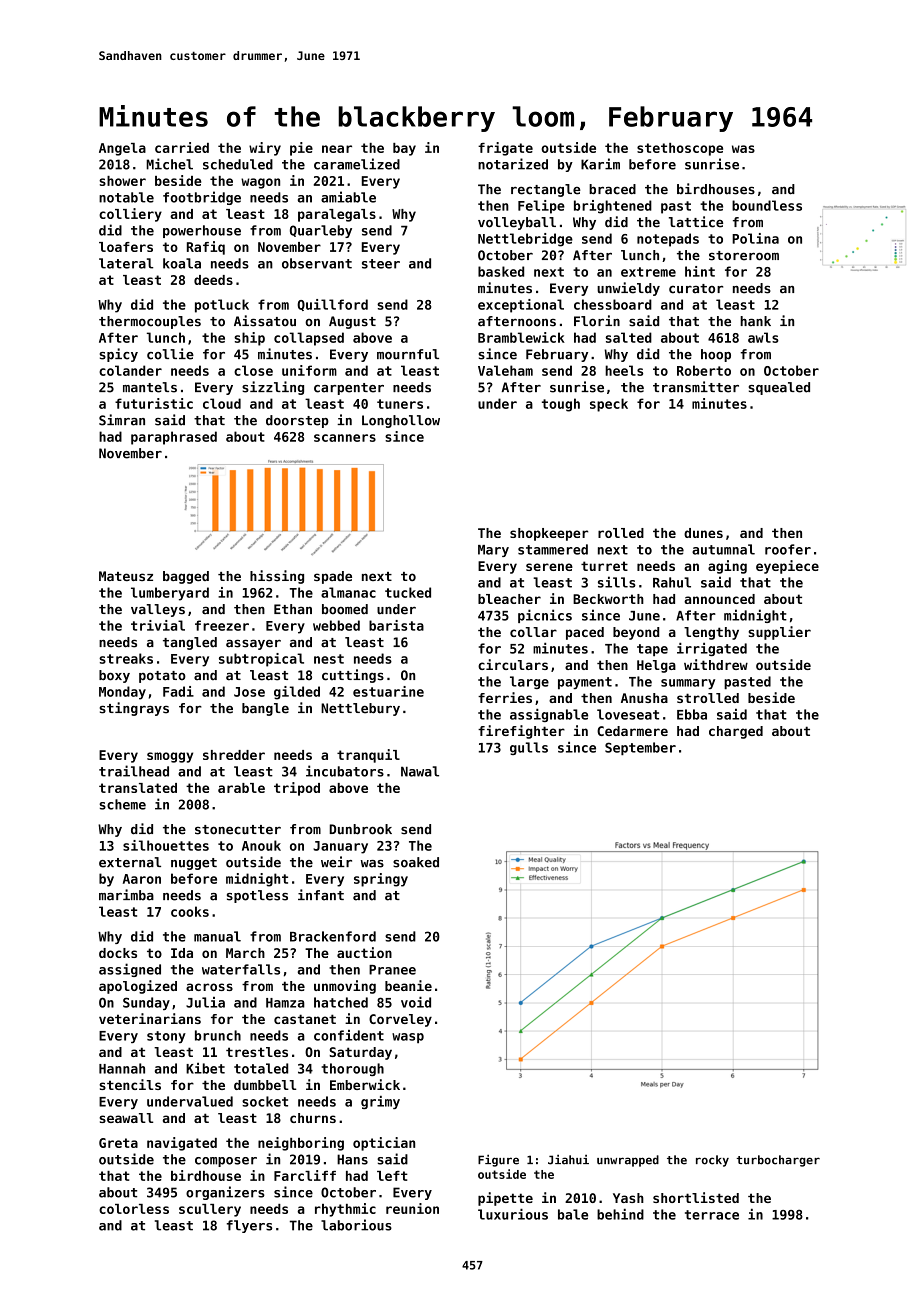 Image resolution: width=924 pixels, height=1308 pixels. What do you see at coordinates (628, 1161) in the screenshot?
I see `unwrapped` at bounding box center [628, 1161].
